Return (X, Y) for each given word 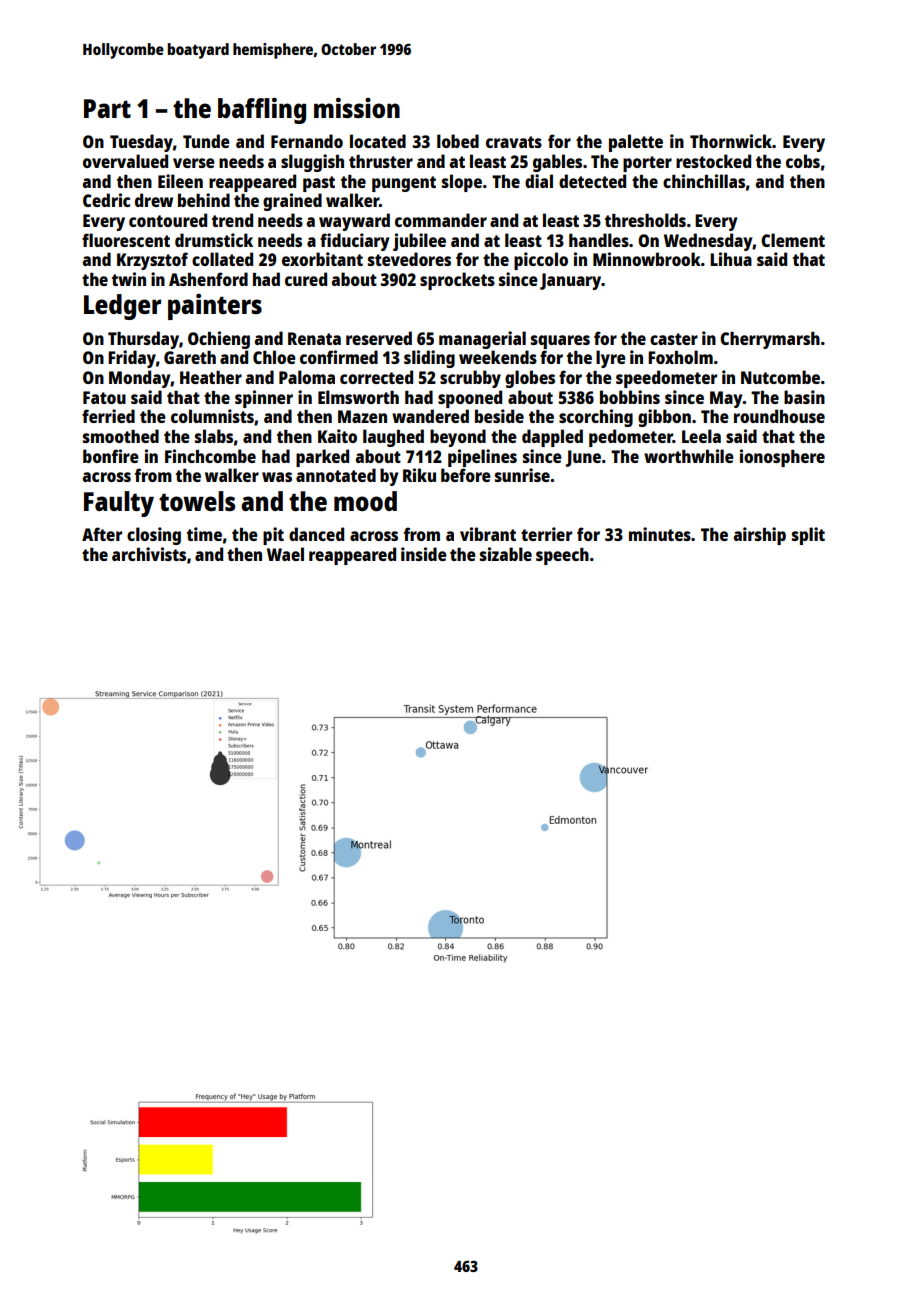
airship (760, 536)
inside (424, 554)
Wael (285, 554)
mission (357, 107)
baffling (262, 110)
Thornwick (731, 141)
